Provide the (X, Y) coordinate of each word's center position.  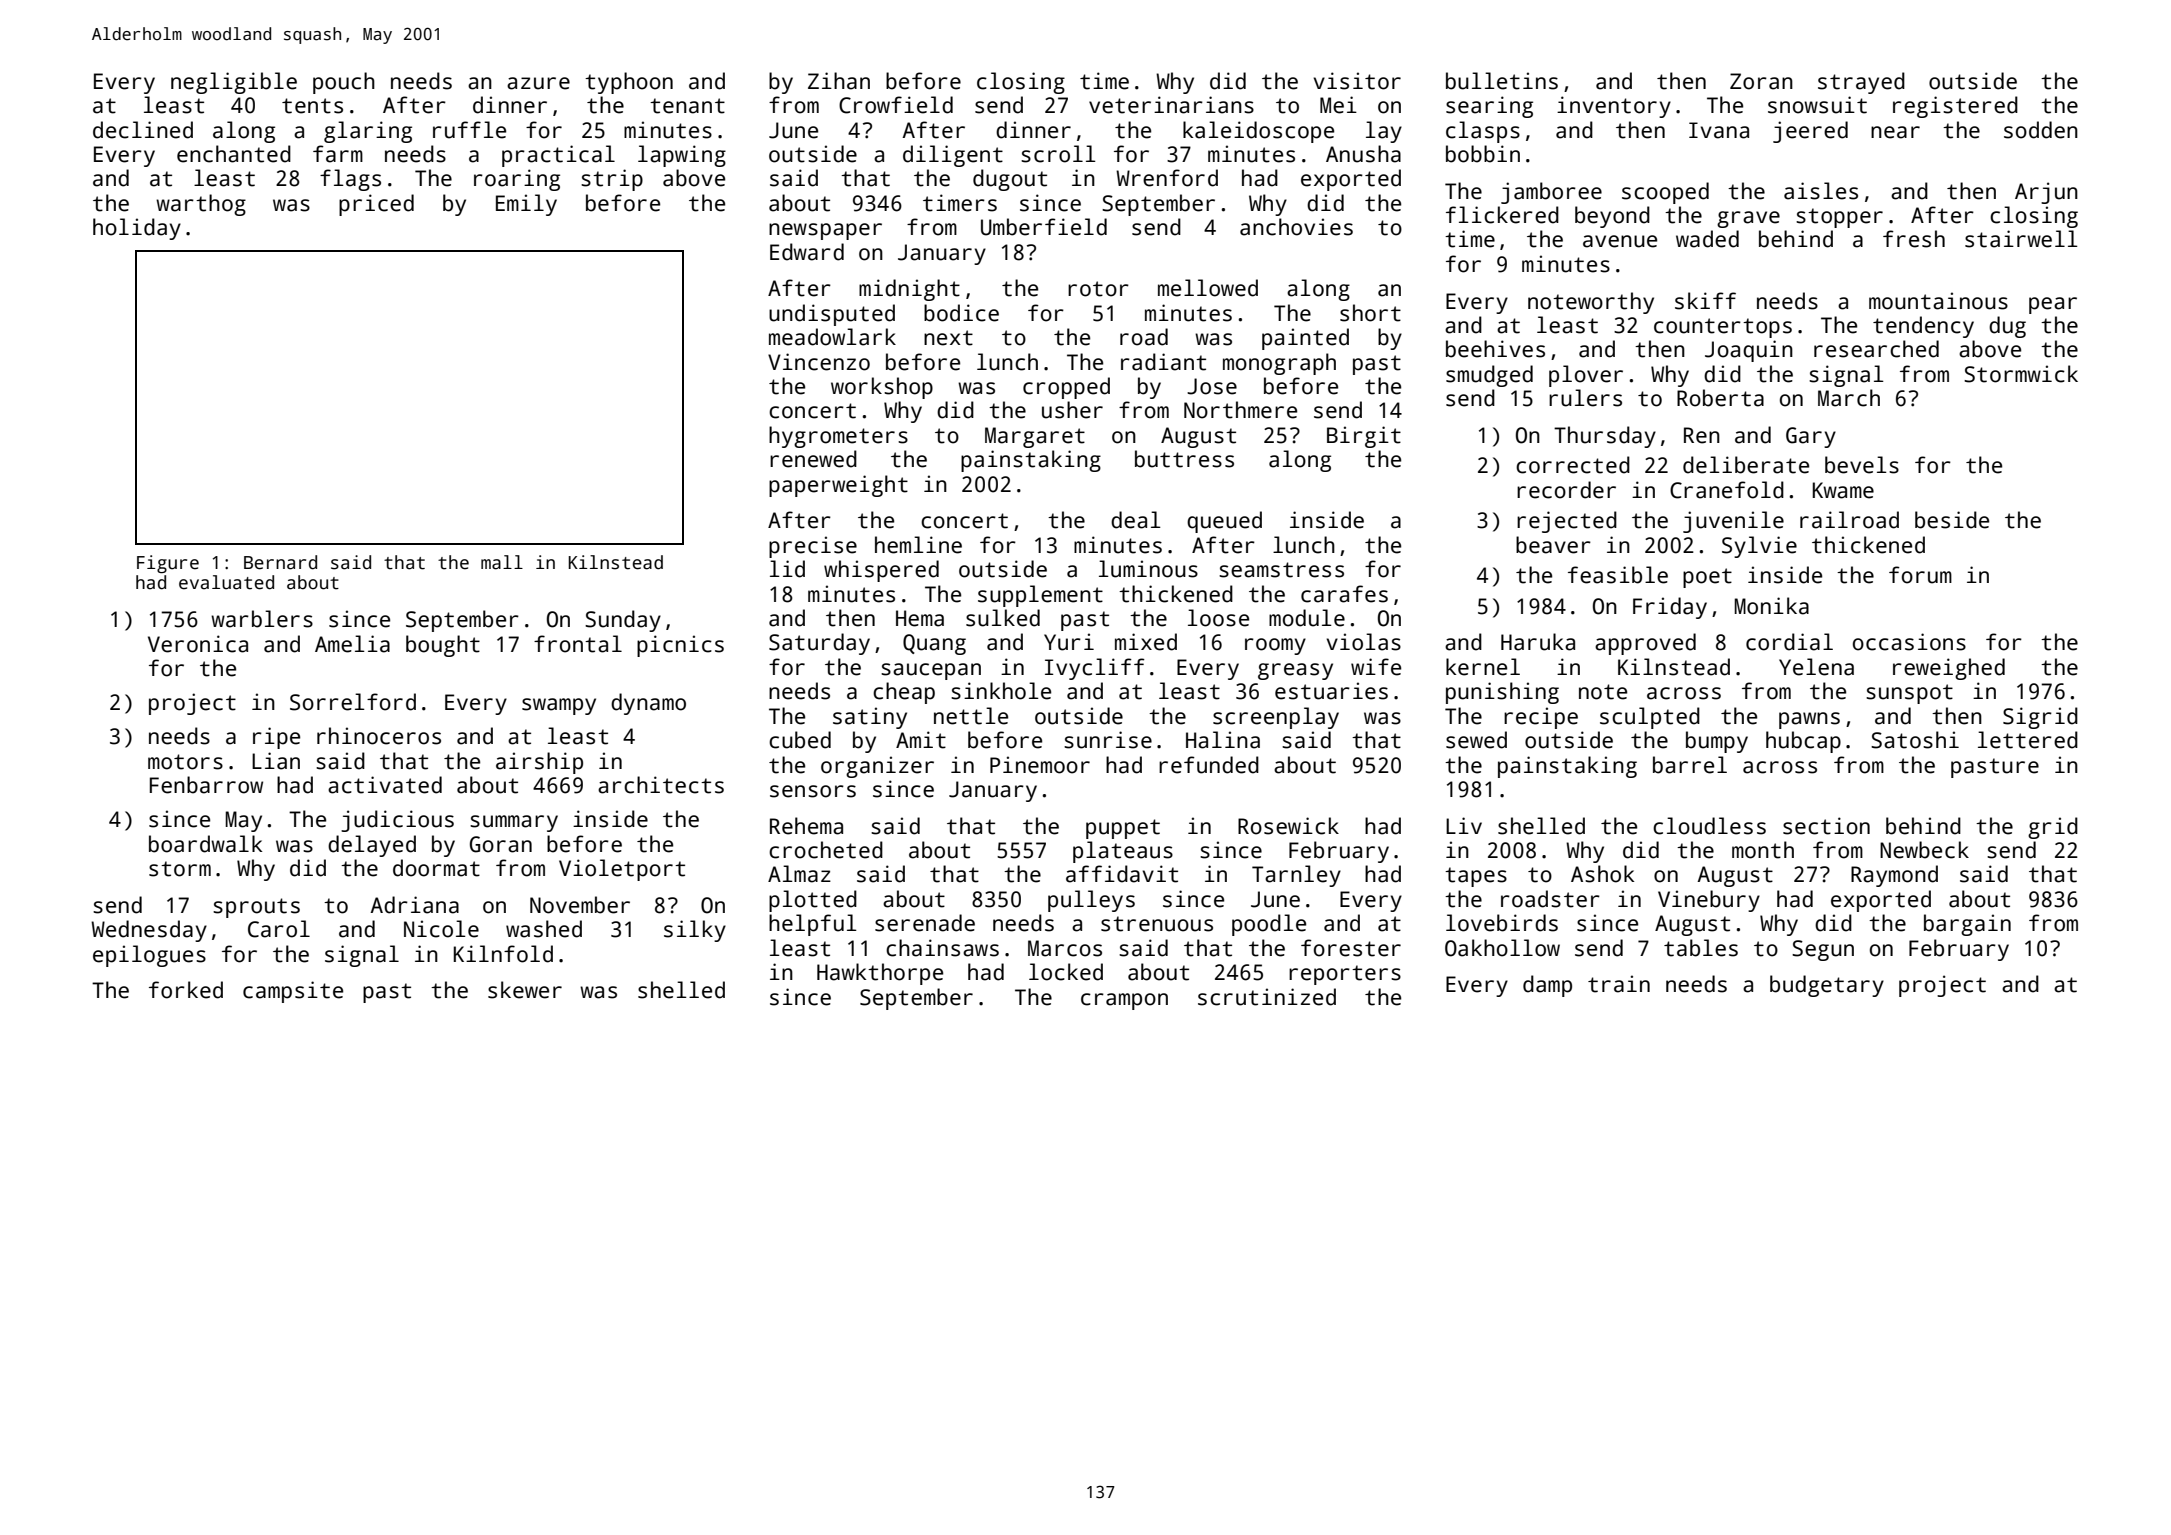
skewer (525, 990)
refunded (1209, 765)
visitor (1357, 81)
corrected (1573, 465)
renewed (813, 459)
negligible (234, 83)
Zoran (1761, 81)
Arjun (2046, 193)
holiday (137, 229)
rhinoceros (379, 736)
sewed (1476, 740)
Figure (168, 564)
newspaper (825, 231)
